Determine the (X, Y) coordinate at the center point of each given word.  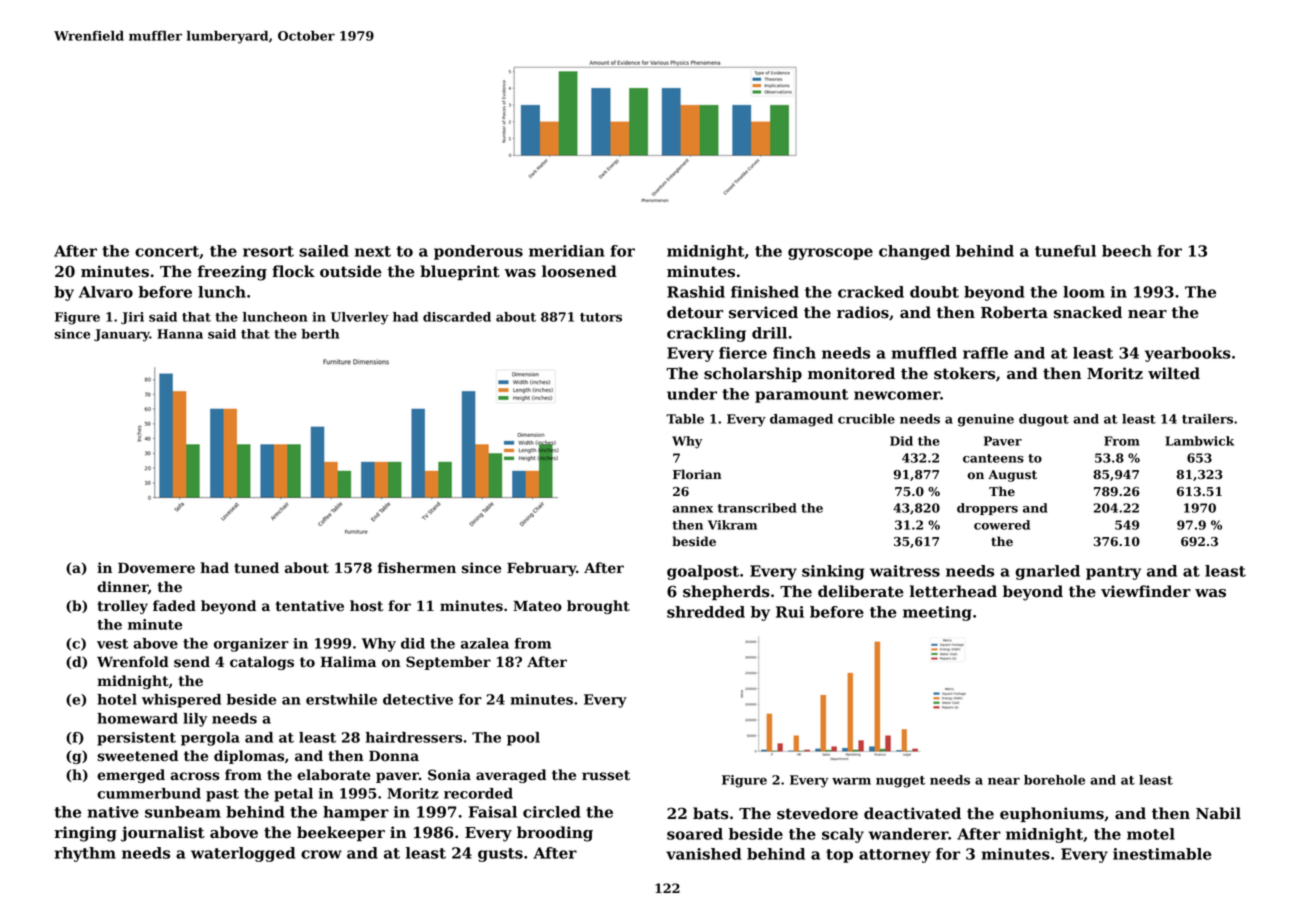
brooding (555, 834)
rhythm (85, 854)
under (692, 394)
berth (320, 334)
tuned (256, 568)
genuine (986, 420)
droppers (987, 509)
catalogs (262, 663)
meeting (937, 613)
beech (1127, 251)
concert (167, 251)
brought (598, 607)
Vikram (732, 525)
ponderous (478, 252)
